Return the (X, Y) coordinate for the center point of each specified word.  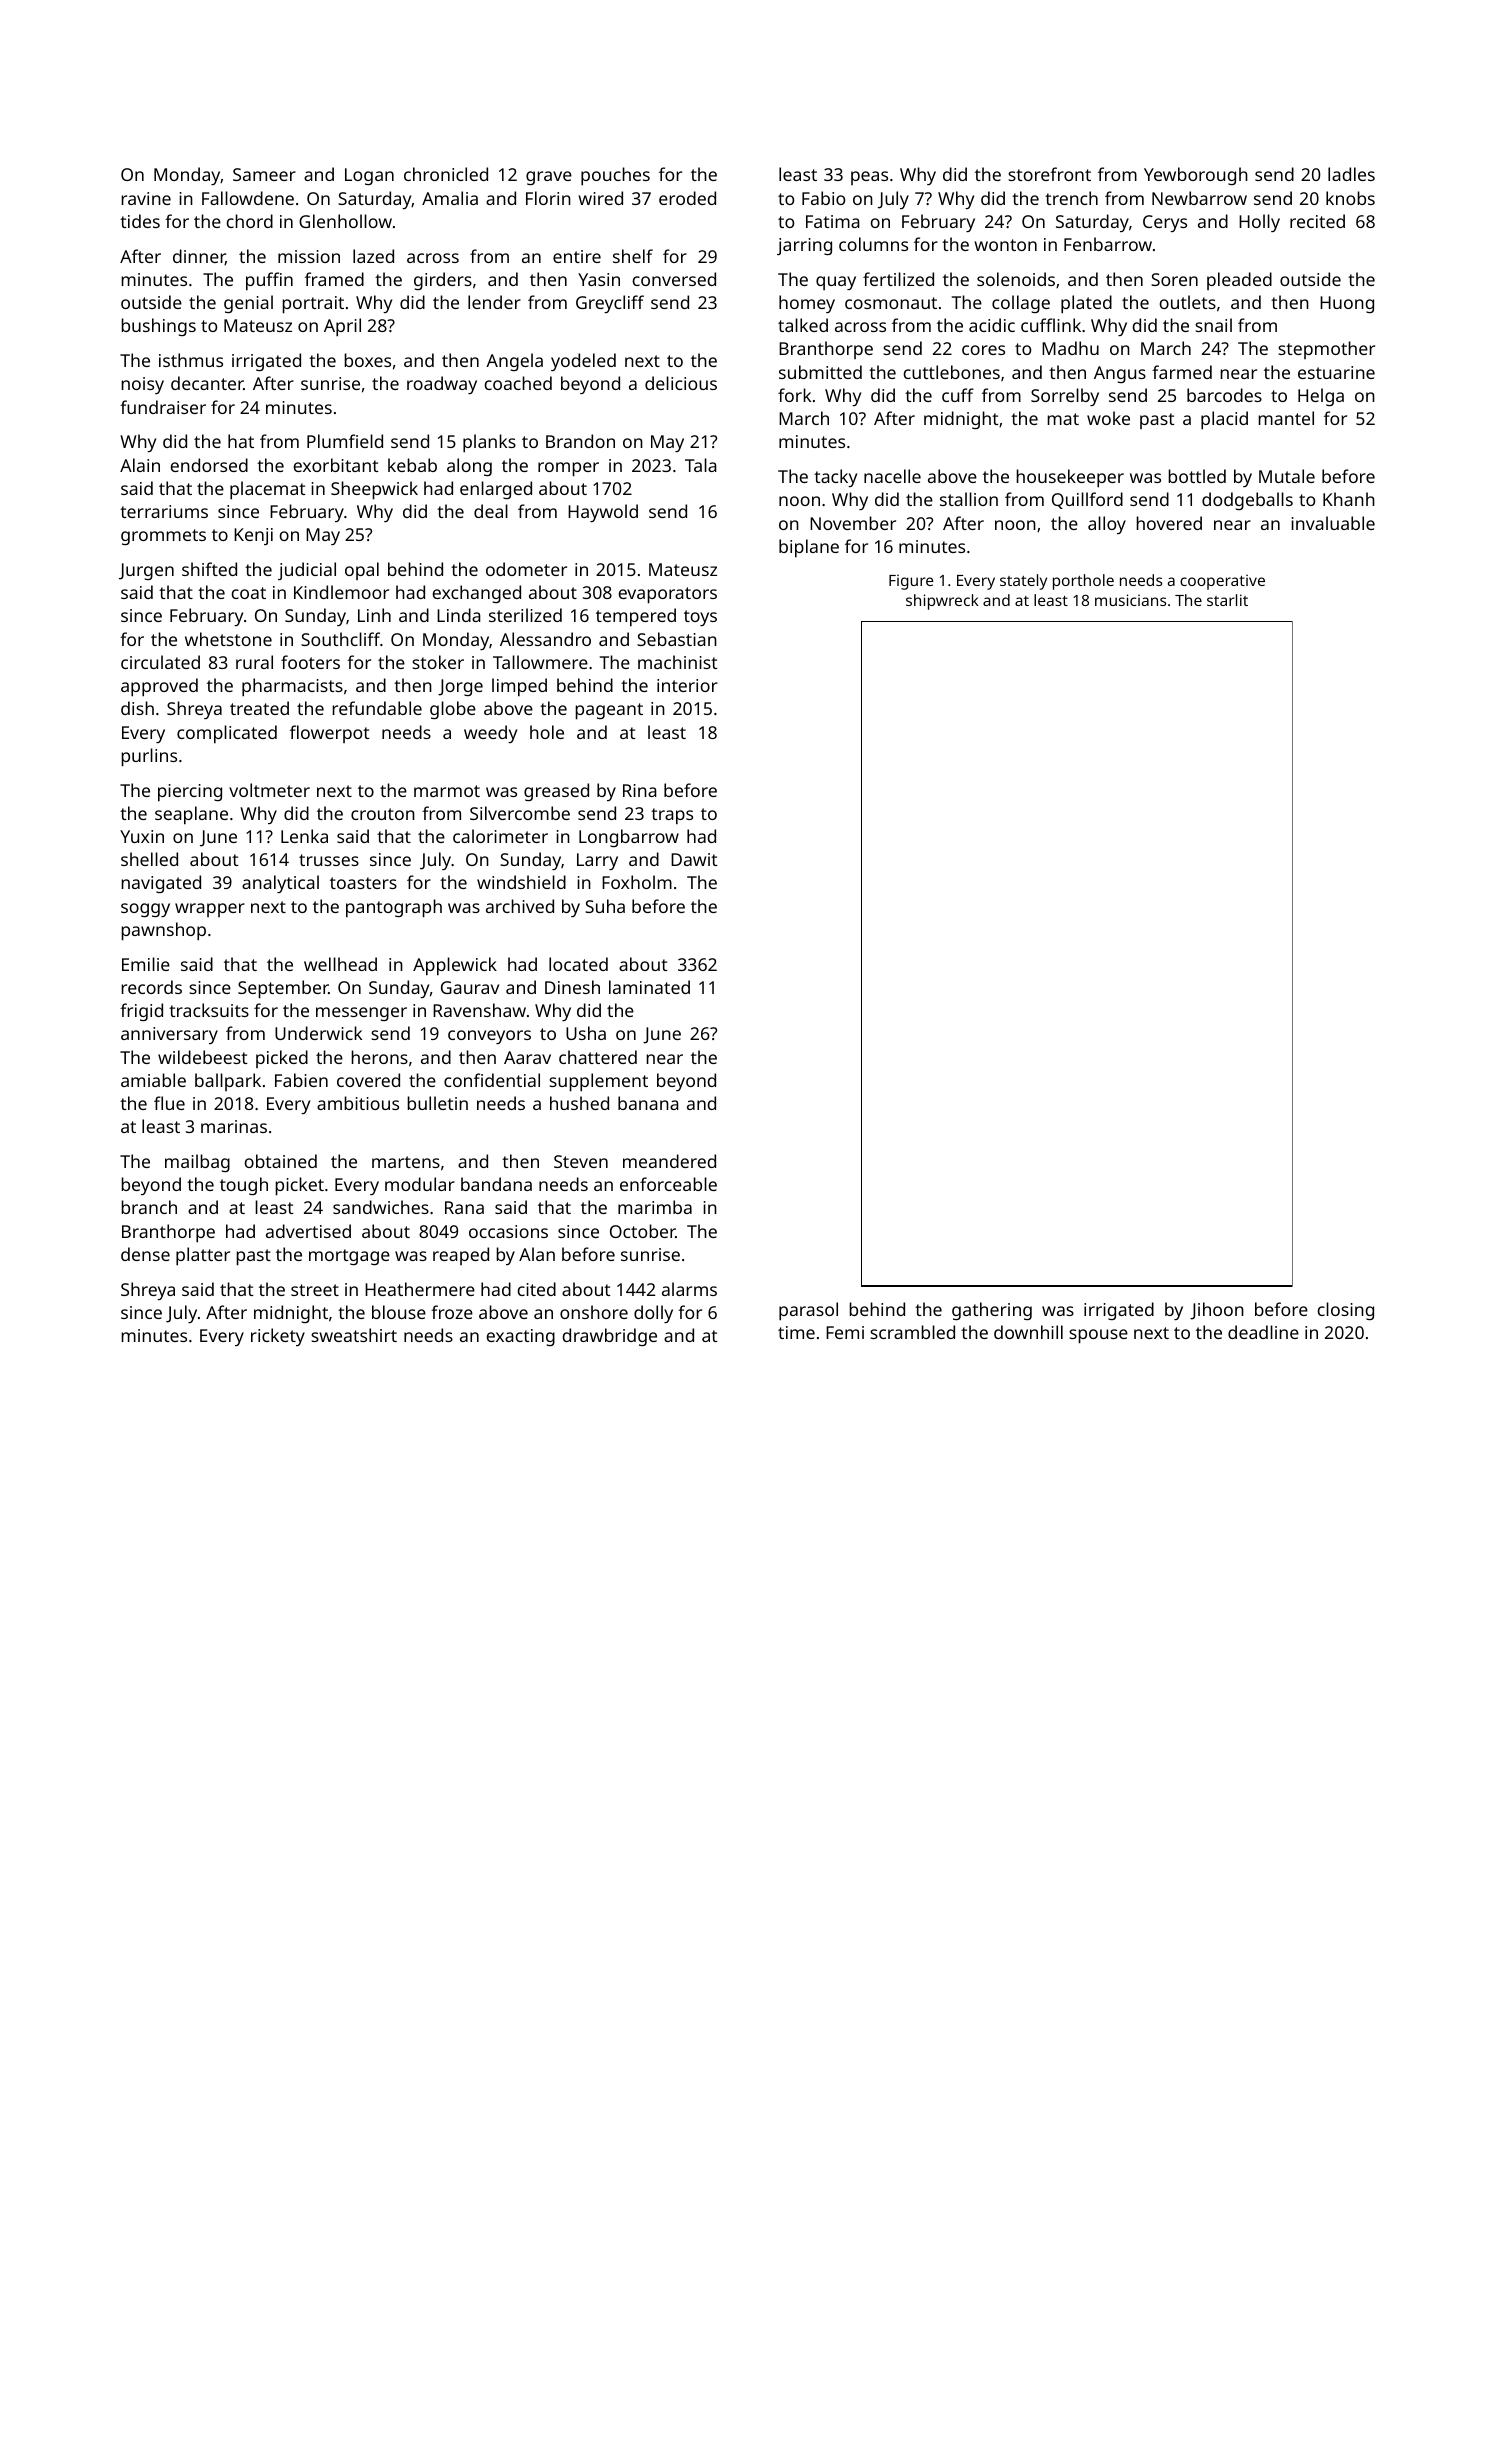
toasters (363, 883)
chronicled (446, 174)
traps (672, 816)
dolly (653, 1314)
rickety (278, 1337)
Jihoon (1217, 1311)
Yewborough (1196, 176)
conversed (674, 279)
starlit (1227, 600)
